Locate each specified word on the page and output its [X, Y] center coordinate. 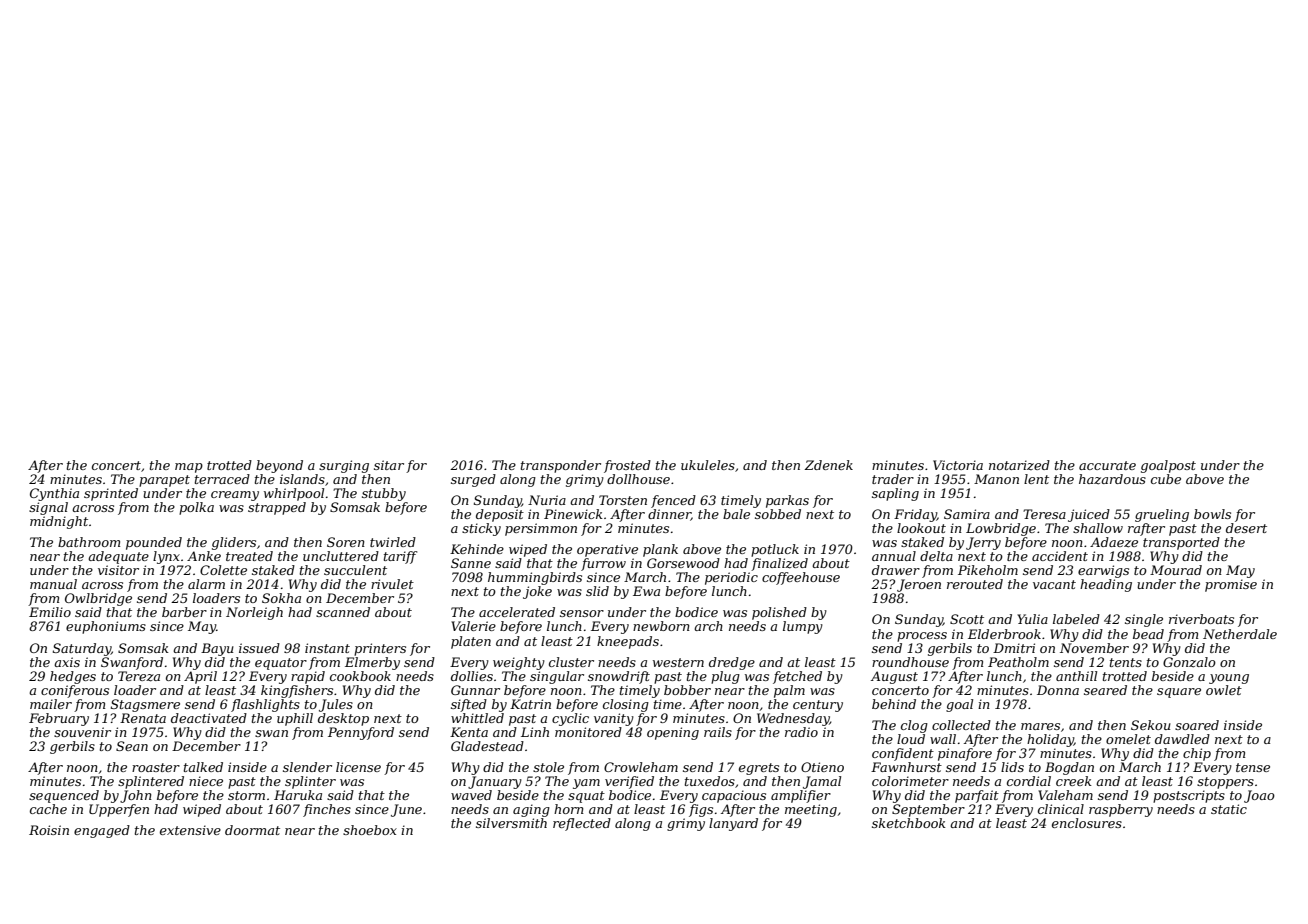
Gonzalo [1189, 662]
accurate [1107, 465]
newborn [661, 626]
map [189, 468]
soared [1197, 725]
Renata [143, 718]
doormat [252, 830]
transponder [561, 466]
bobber [687, 690]
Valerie [473, 626]
